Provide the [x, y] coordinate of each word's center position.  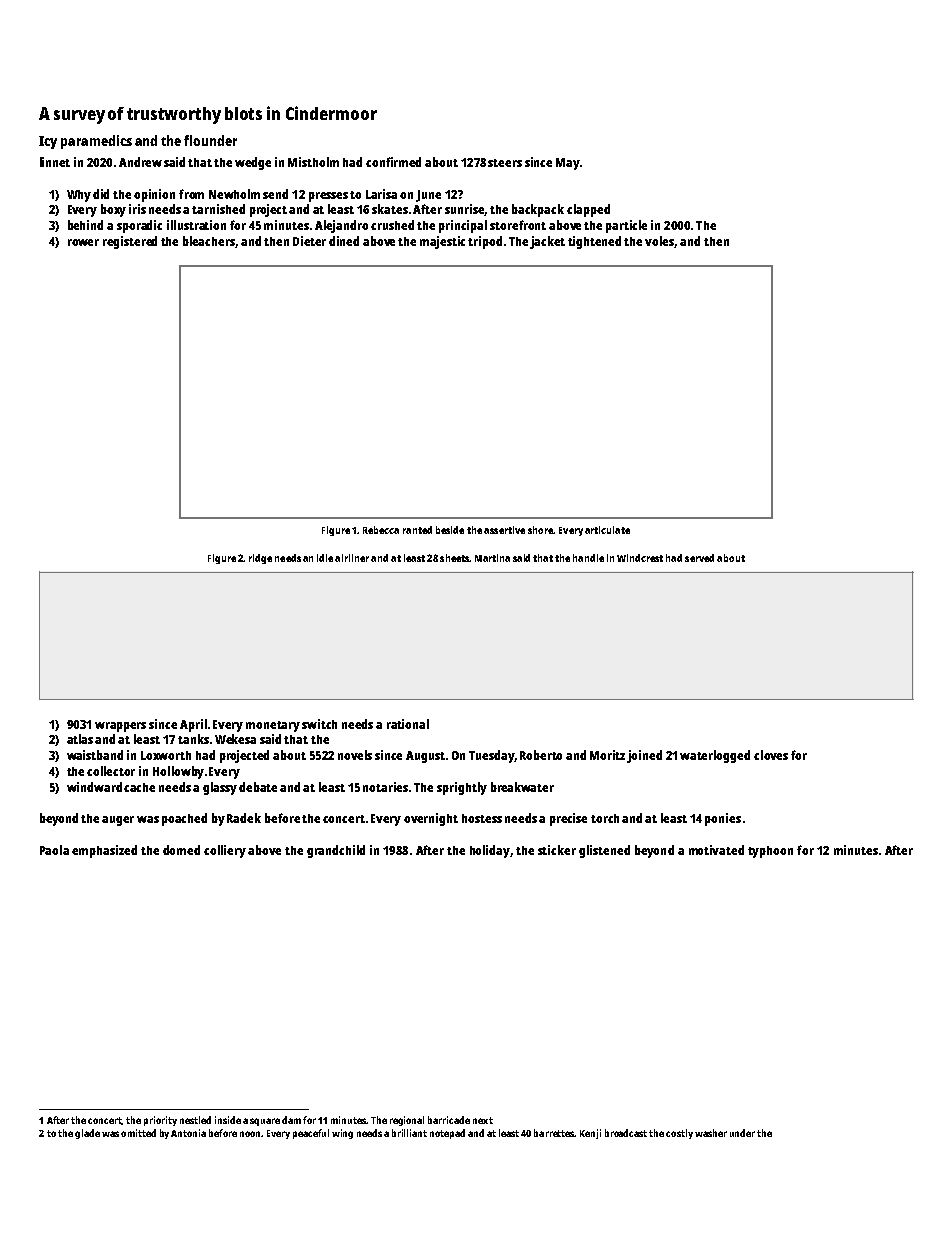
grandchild [336, 851]
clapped [588, 210]
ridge [260, 559]
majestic [442, 242]
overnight [431, 819]
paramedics [96, 142]
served [699, 558]
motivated [716, 850]
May [568, 164]
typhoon [770, 852]
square [265, 1122]
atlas [80, 739]
